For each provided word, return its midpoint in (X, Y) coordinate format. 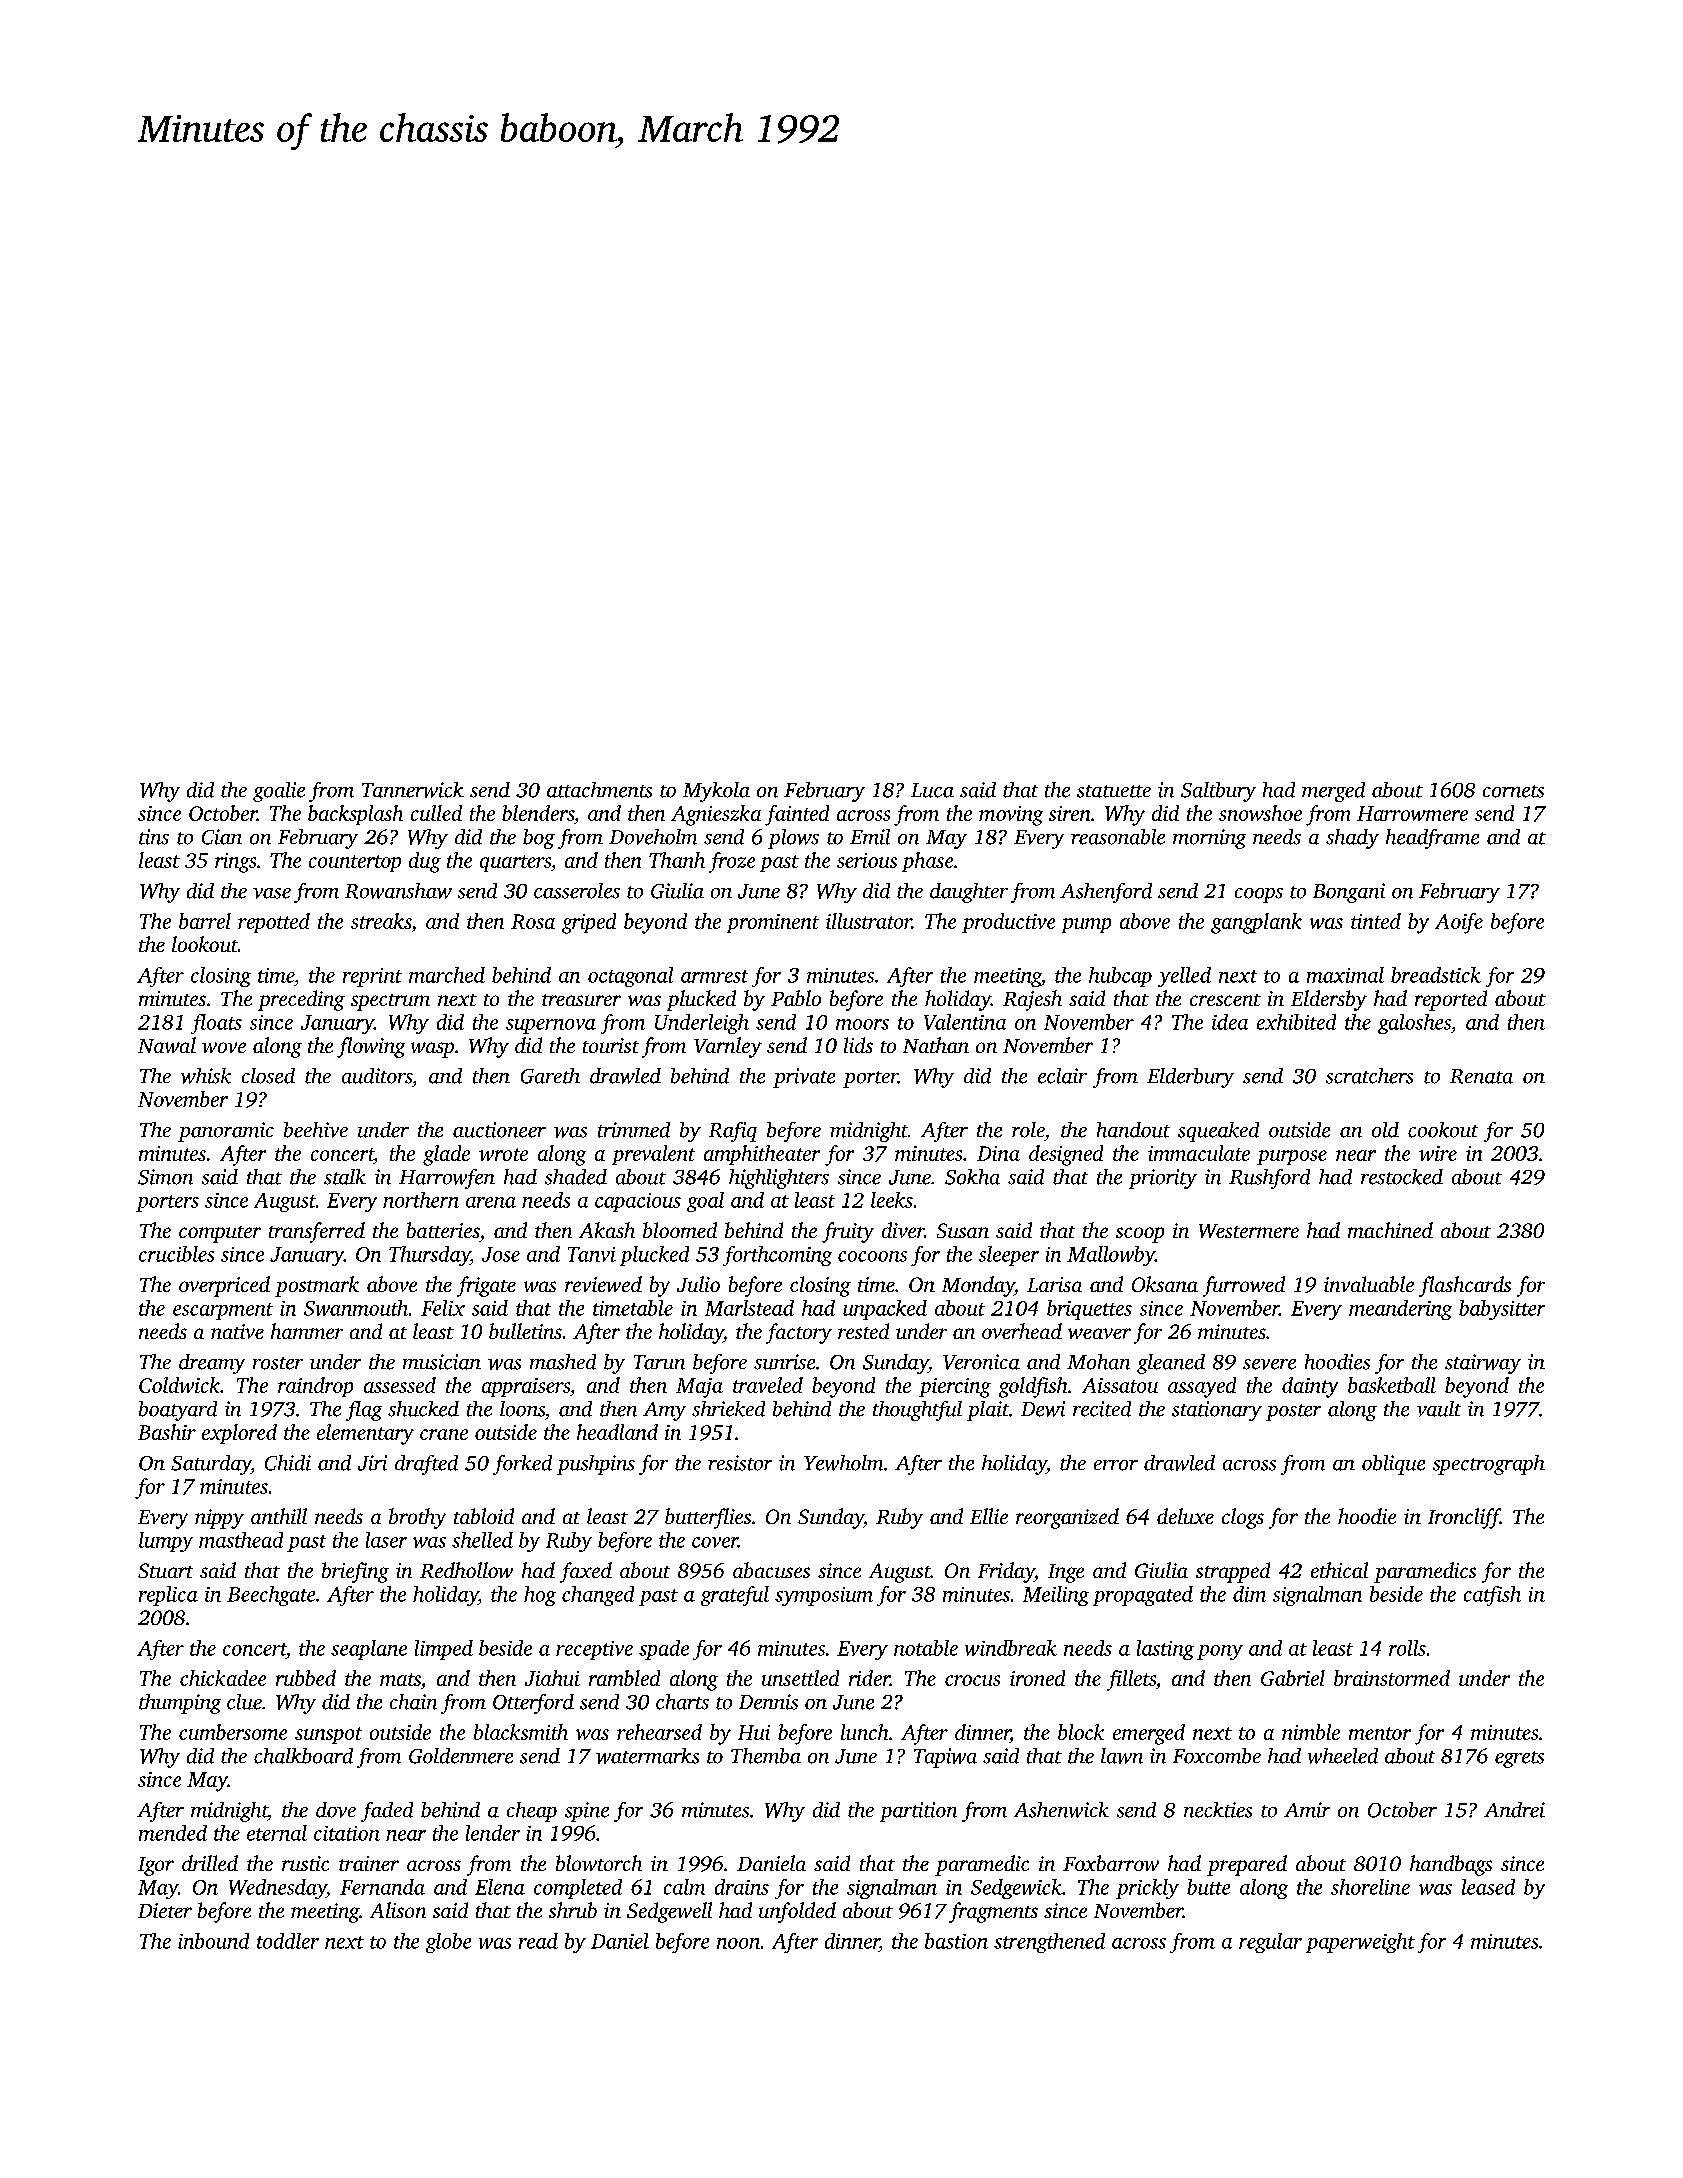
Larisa (1054, 1284)
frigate (486, 1286)
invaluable (1369, 1284)
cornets (1513, 791)
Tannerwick (413, 790)
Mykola (716, 792)
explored (239, 1434)
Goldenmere (461, 1756)
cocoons (872, 1256)
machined (1390, 1230)
